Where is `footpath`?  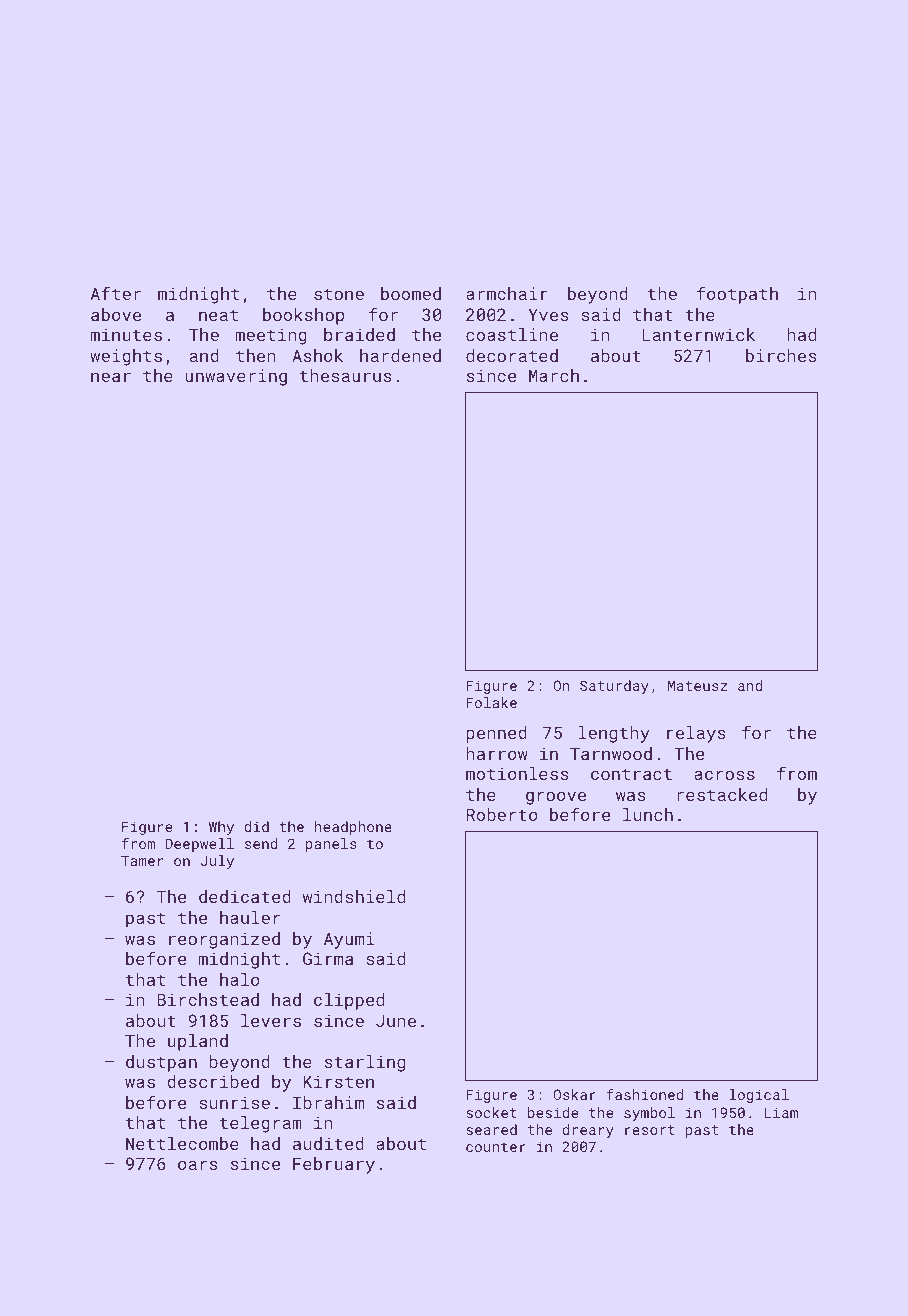
footpath is located at coordinates (737, 295).
